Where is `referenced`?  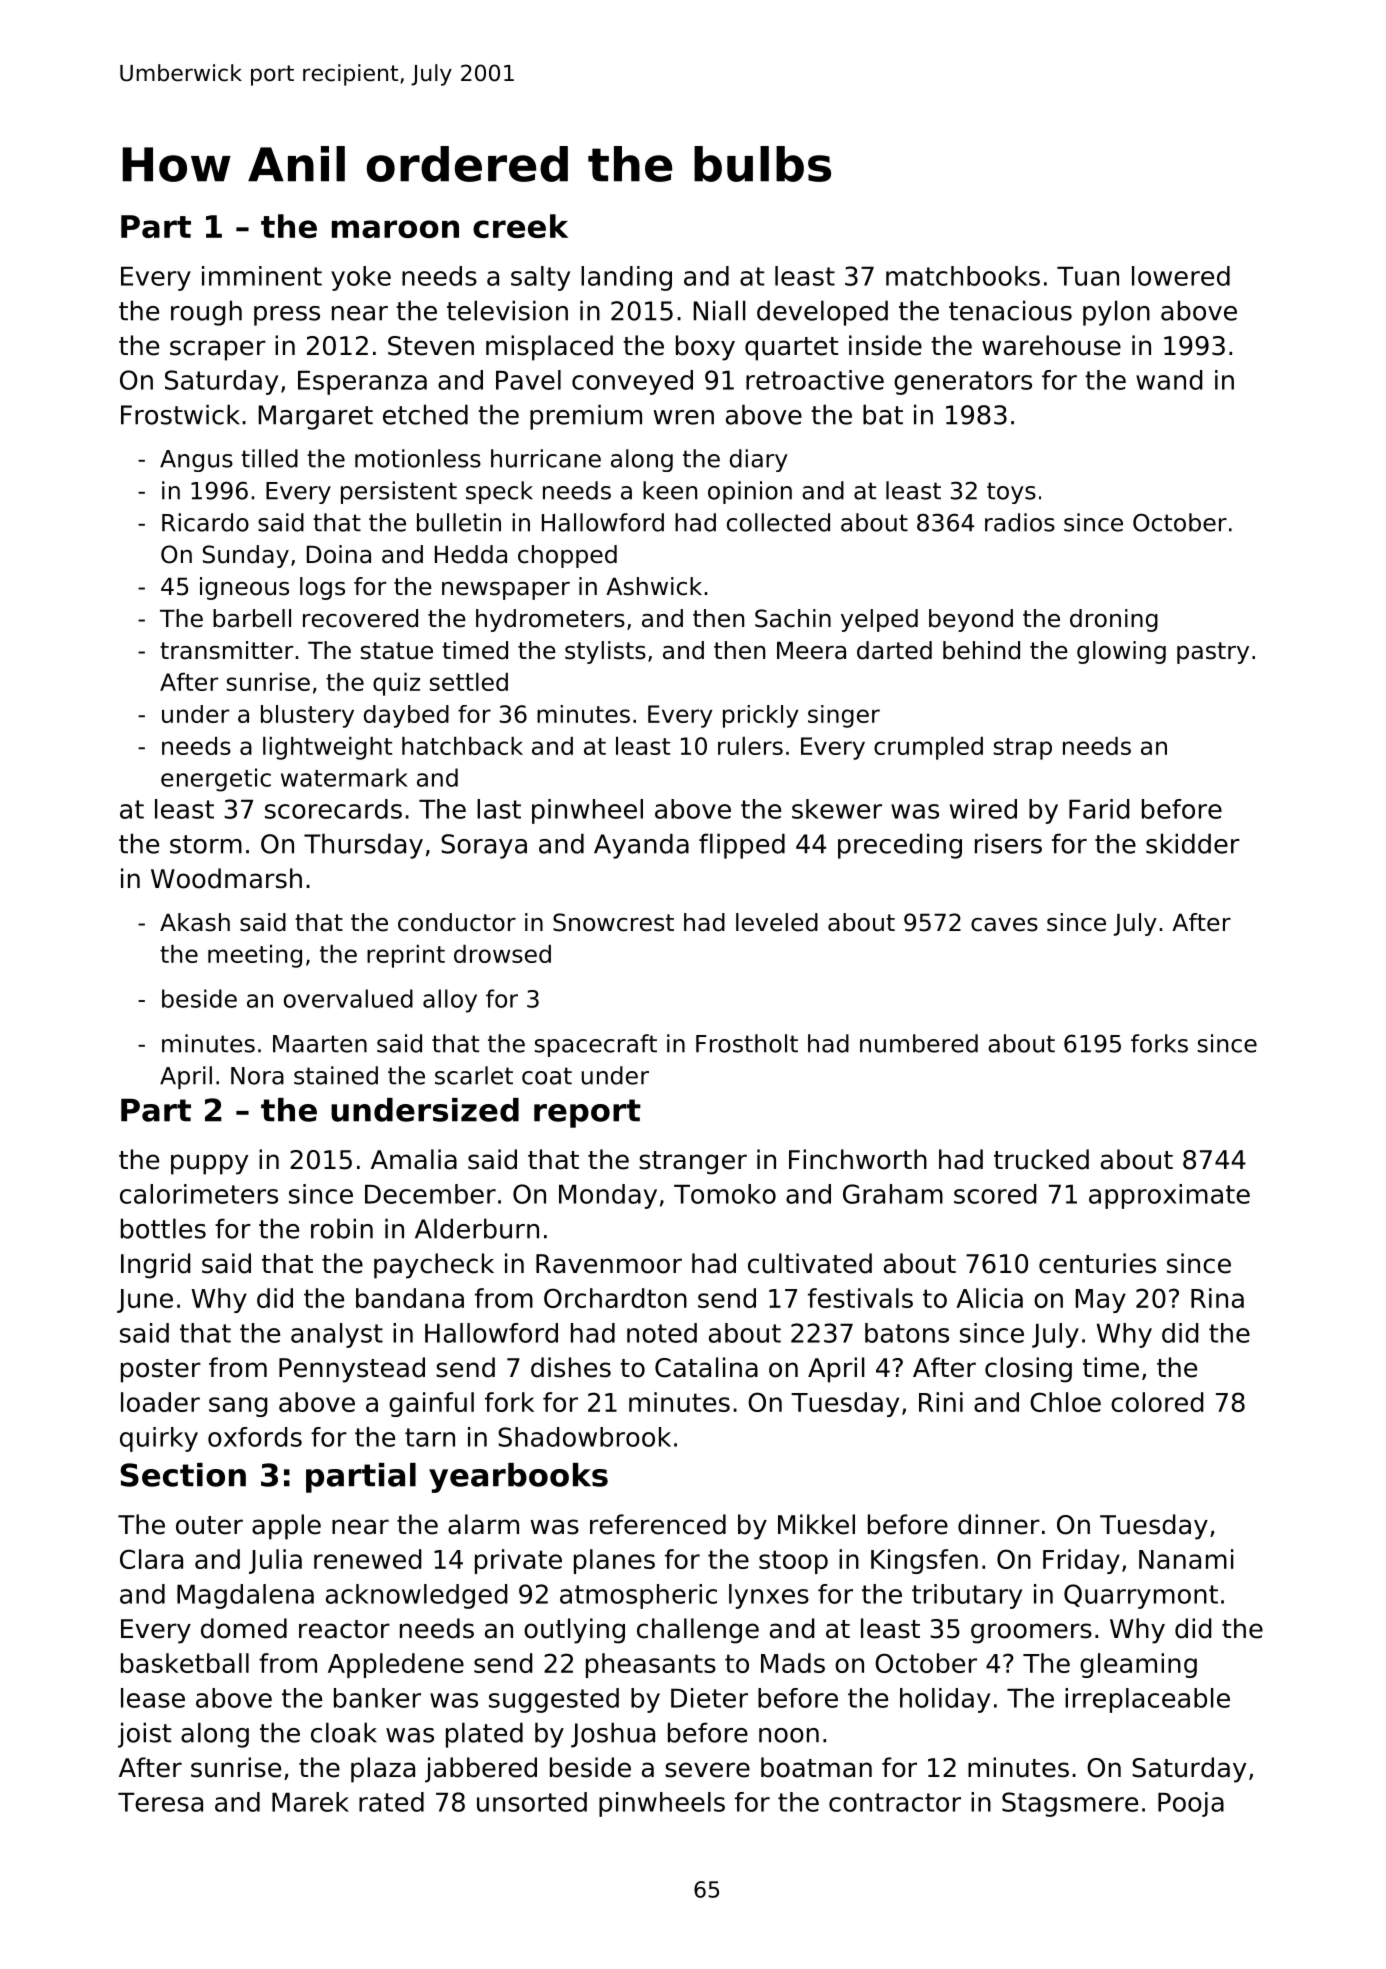
referenced is located at coordinates (658, 1524).
